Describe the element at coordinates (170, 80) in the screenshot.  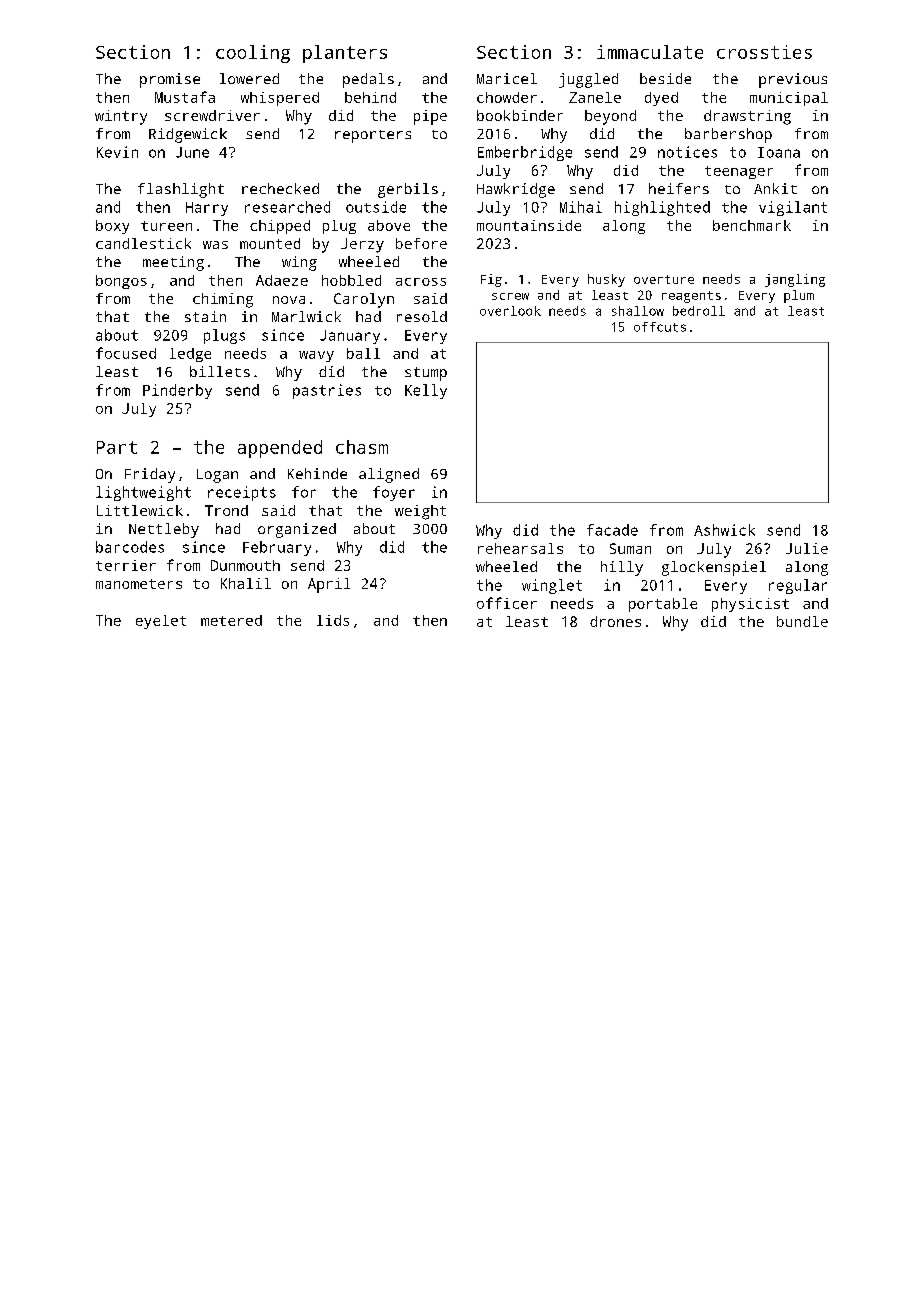
I see `promise` at that location.
